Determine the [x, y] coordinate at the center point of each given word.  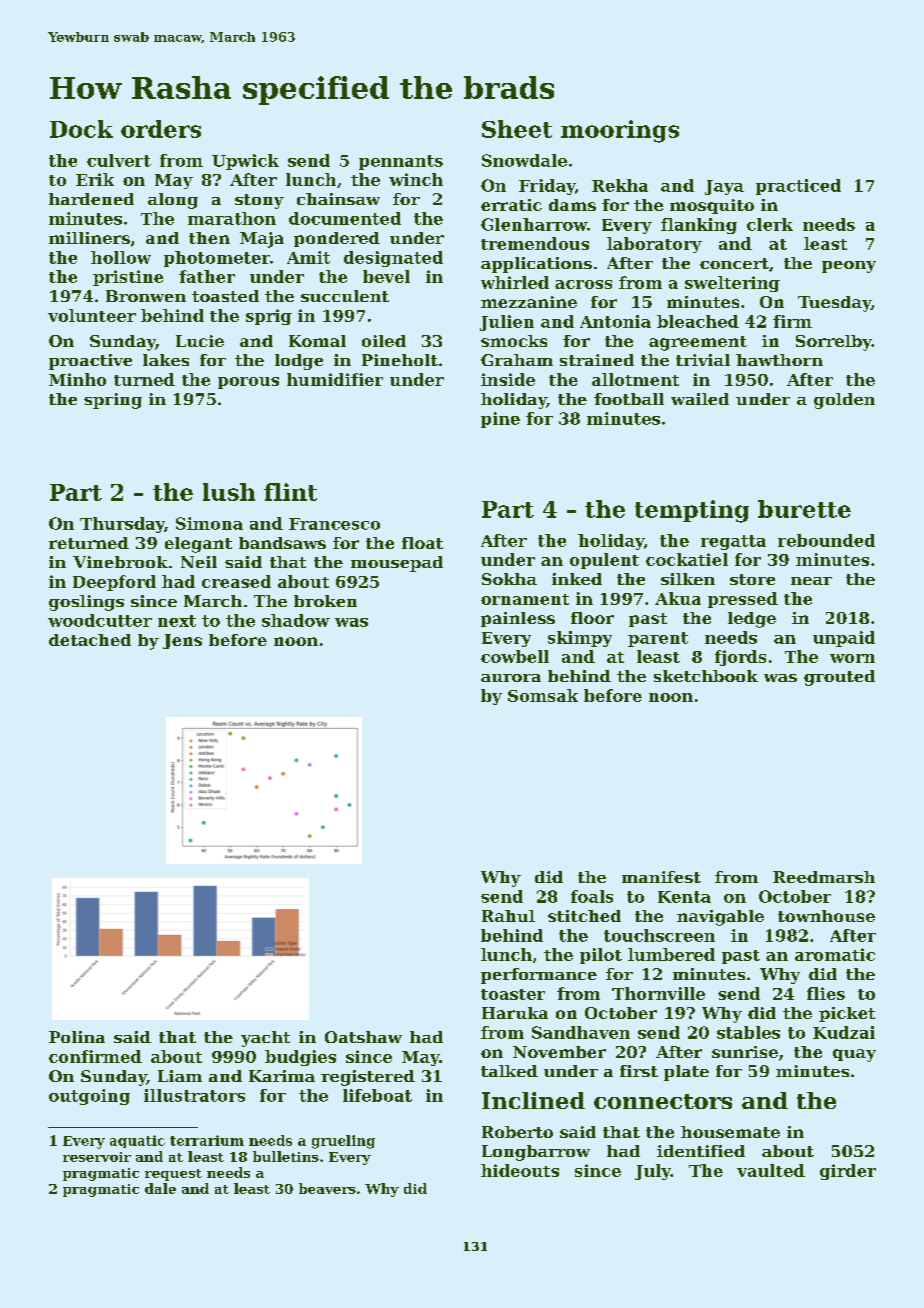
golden [844, 401]
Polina [77, 1037]
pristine [128, 278]
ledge [752, 620]
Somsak [543, 695]
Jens [182, 641]
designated [393, 259]
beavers [327, 1188]
